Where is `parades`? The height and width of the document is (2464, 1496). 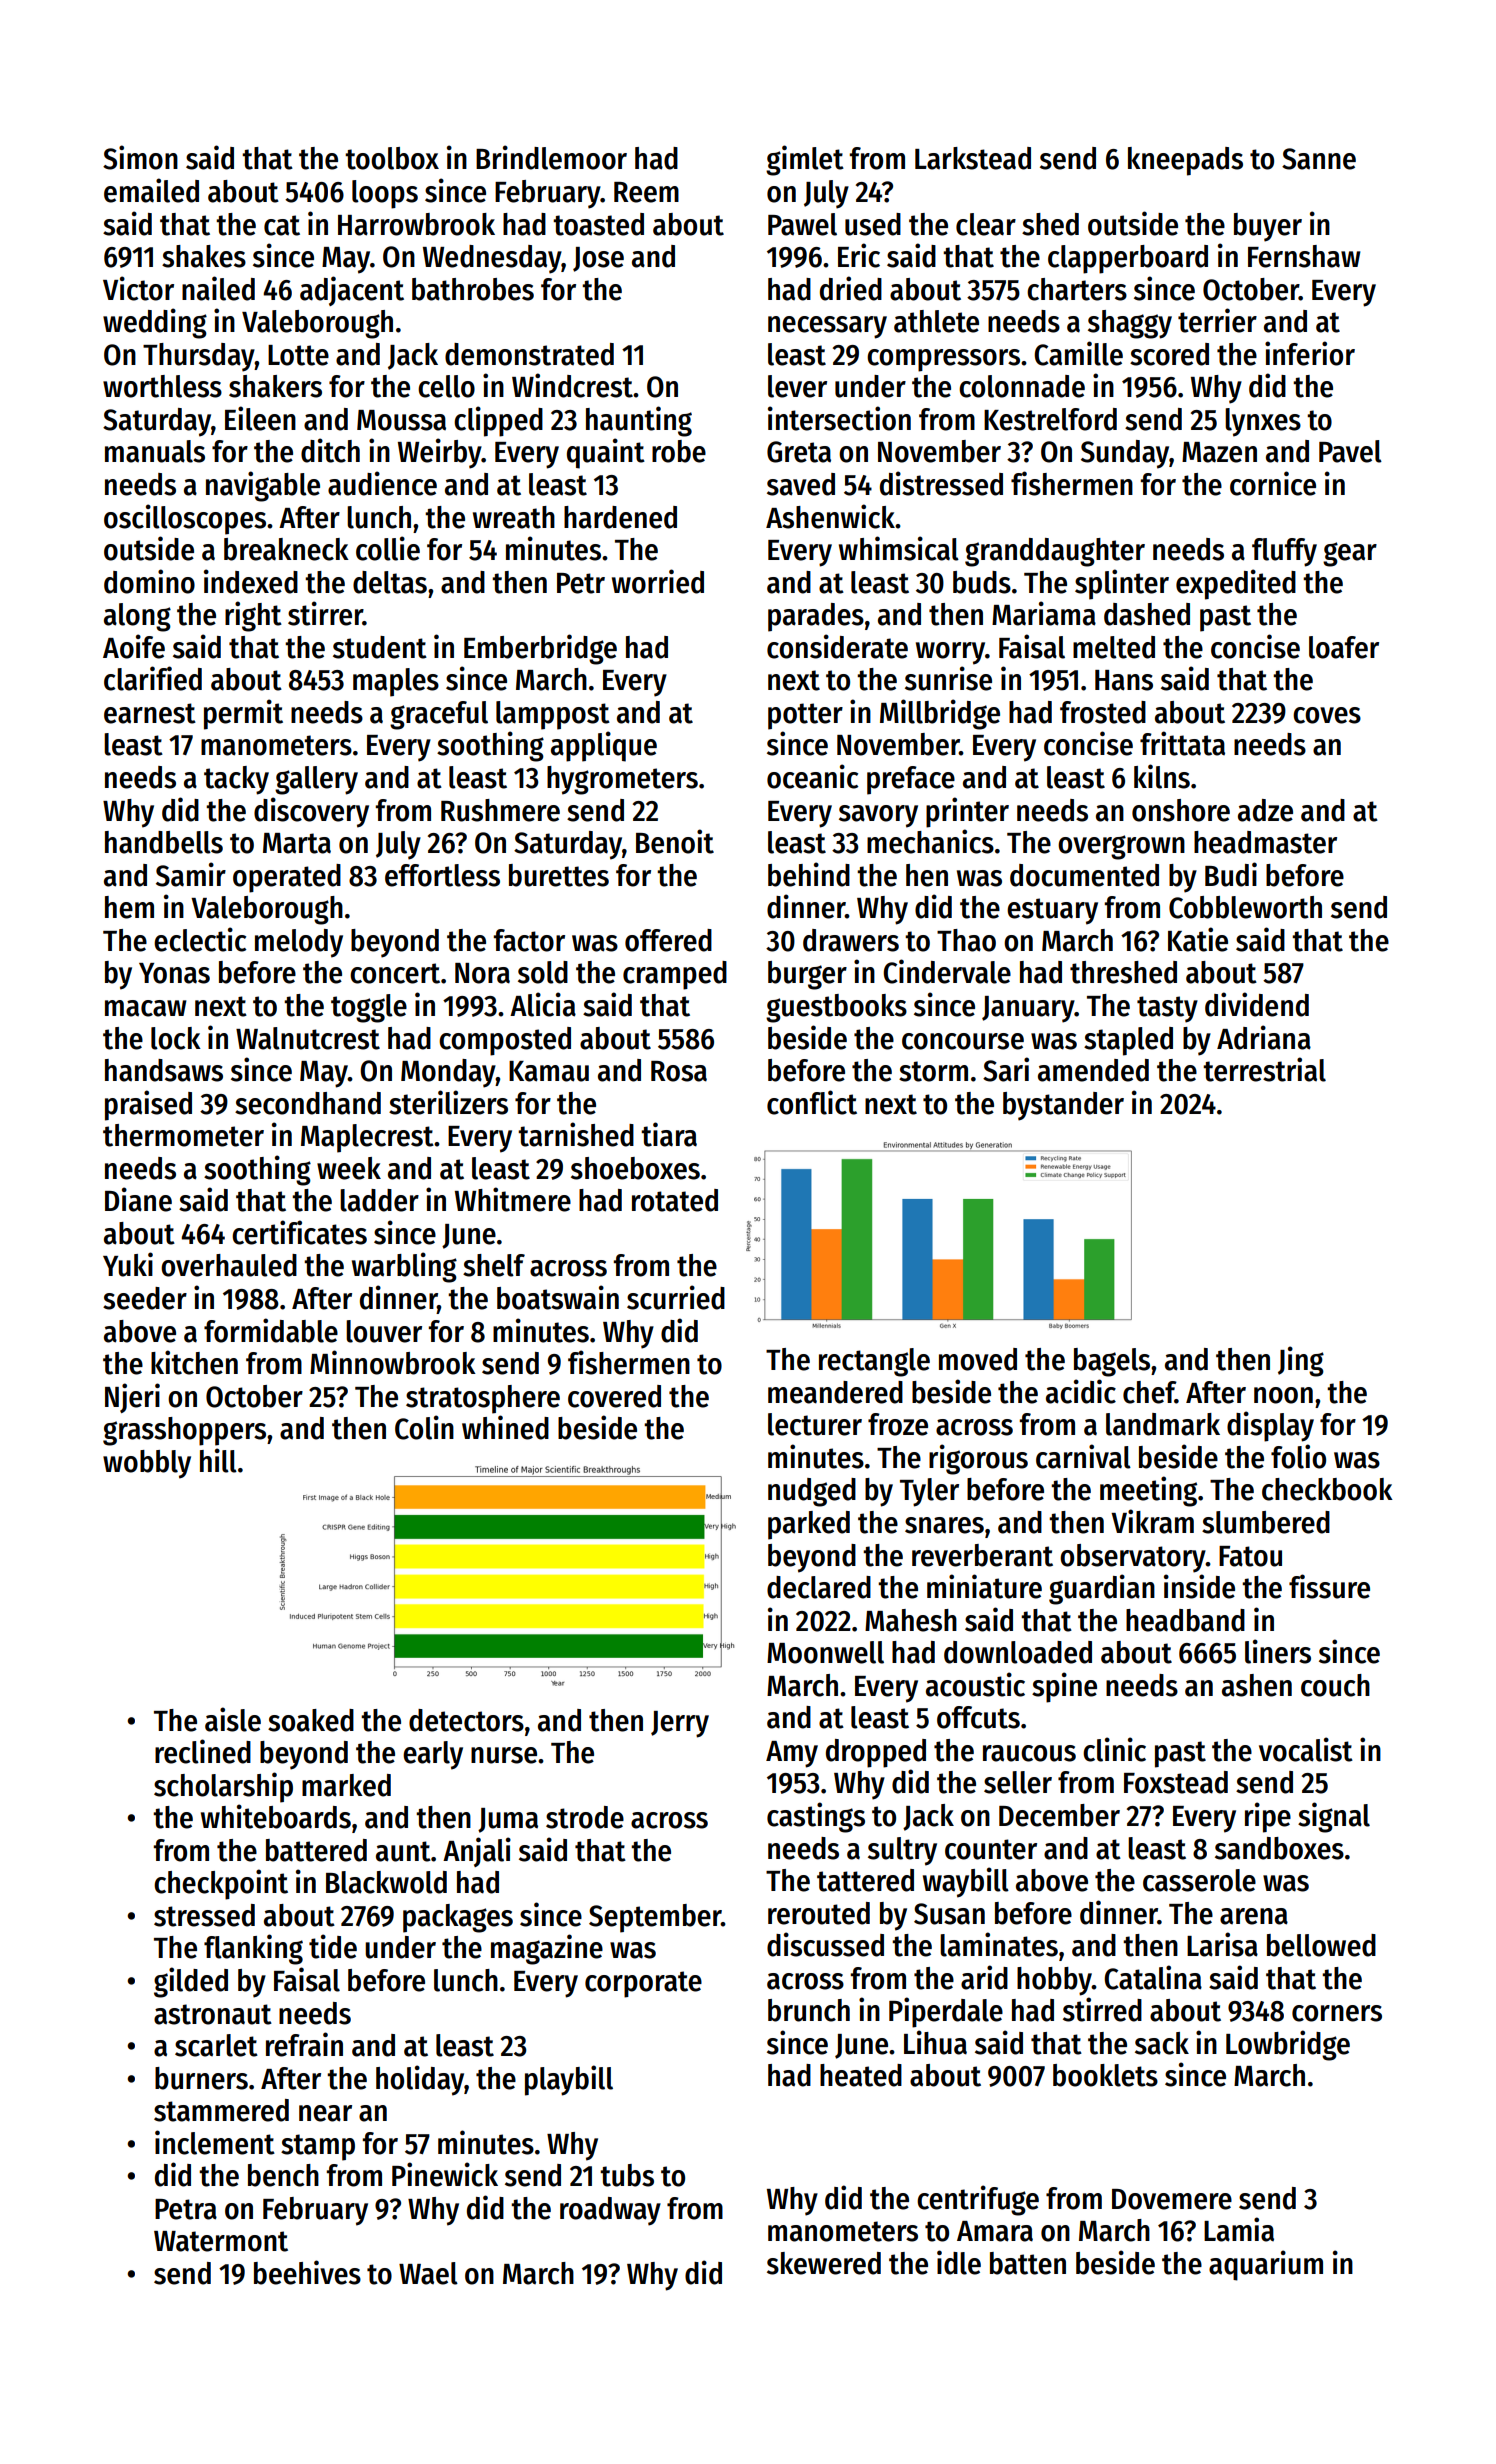 parades is located at coordinates (816, 617).
